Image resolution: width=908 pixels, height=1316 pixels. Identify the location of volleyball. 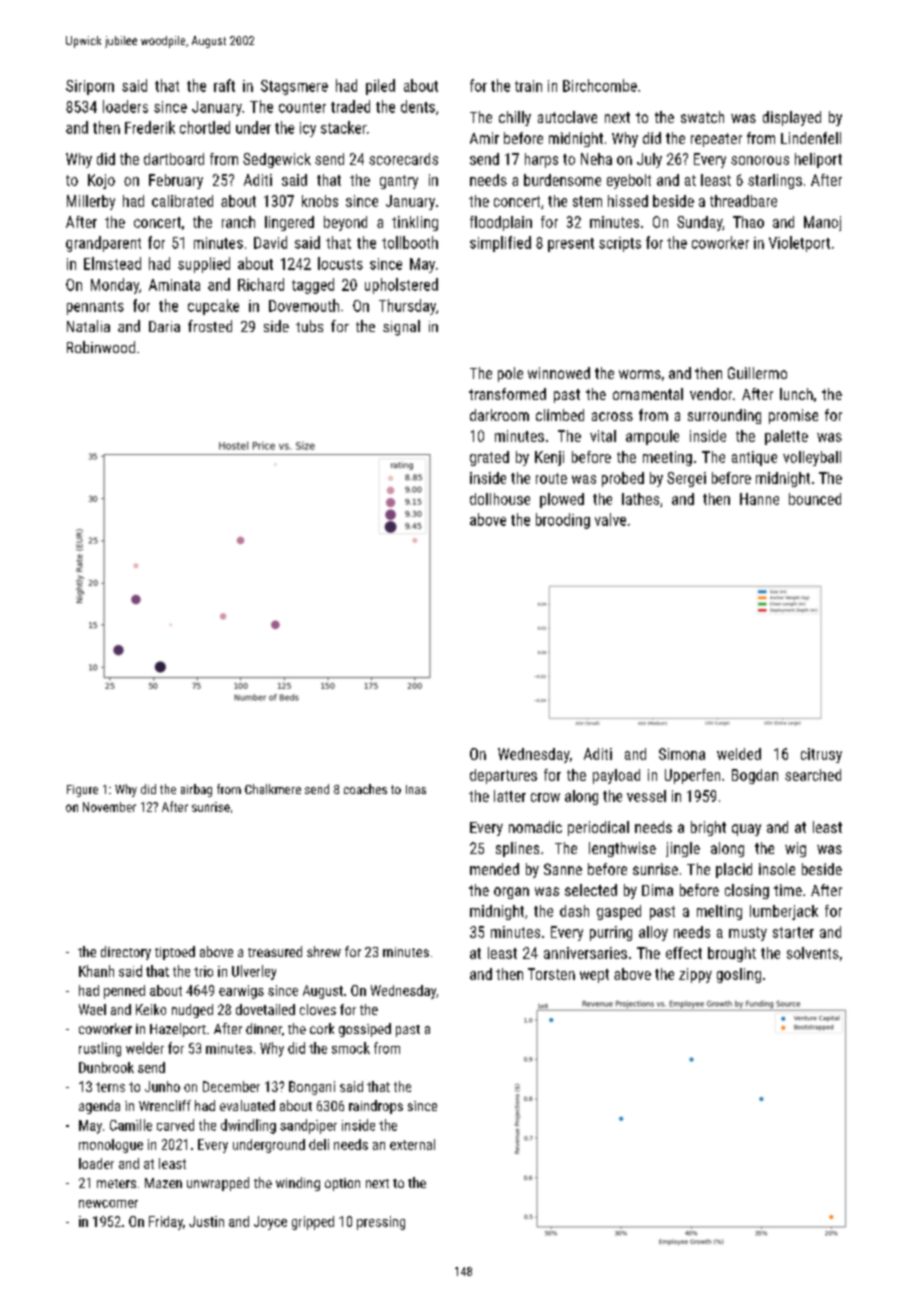
(812, 458).
